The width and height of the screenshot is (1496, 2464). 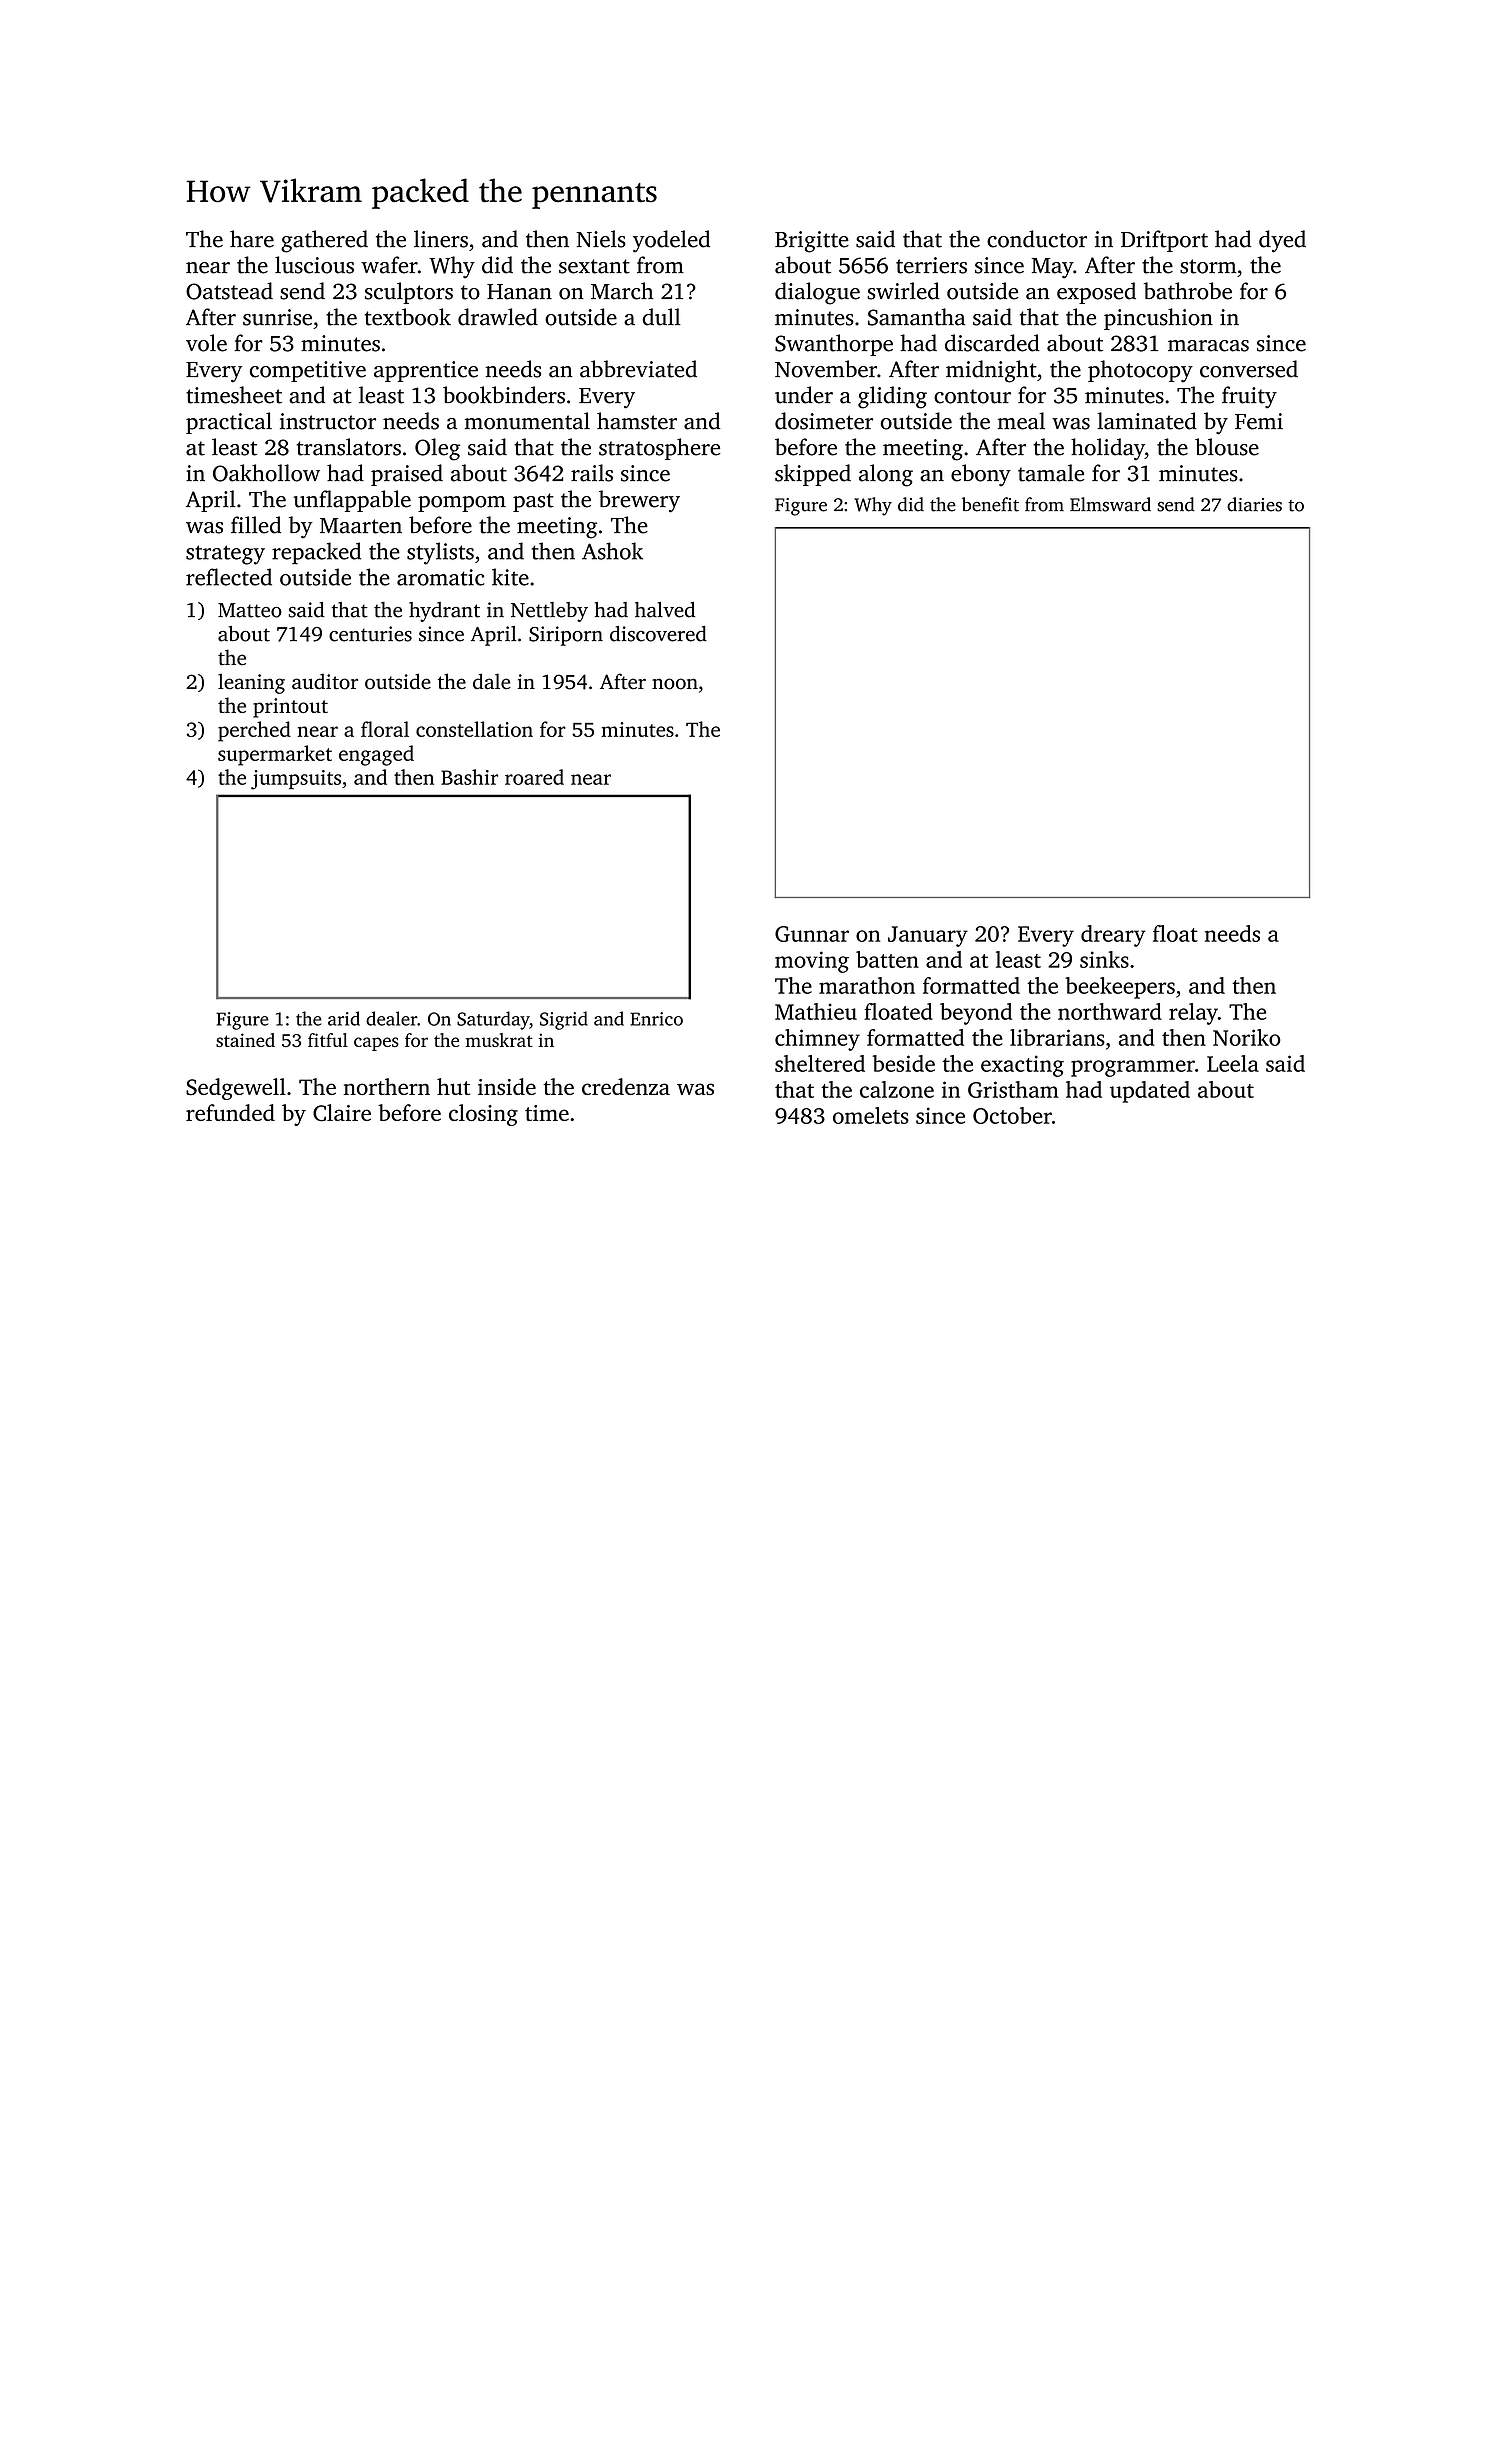 What do you see at coordinates (675, 684) in the screenshot?
I see `noon` at bounding box center [675, 684].
